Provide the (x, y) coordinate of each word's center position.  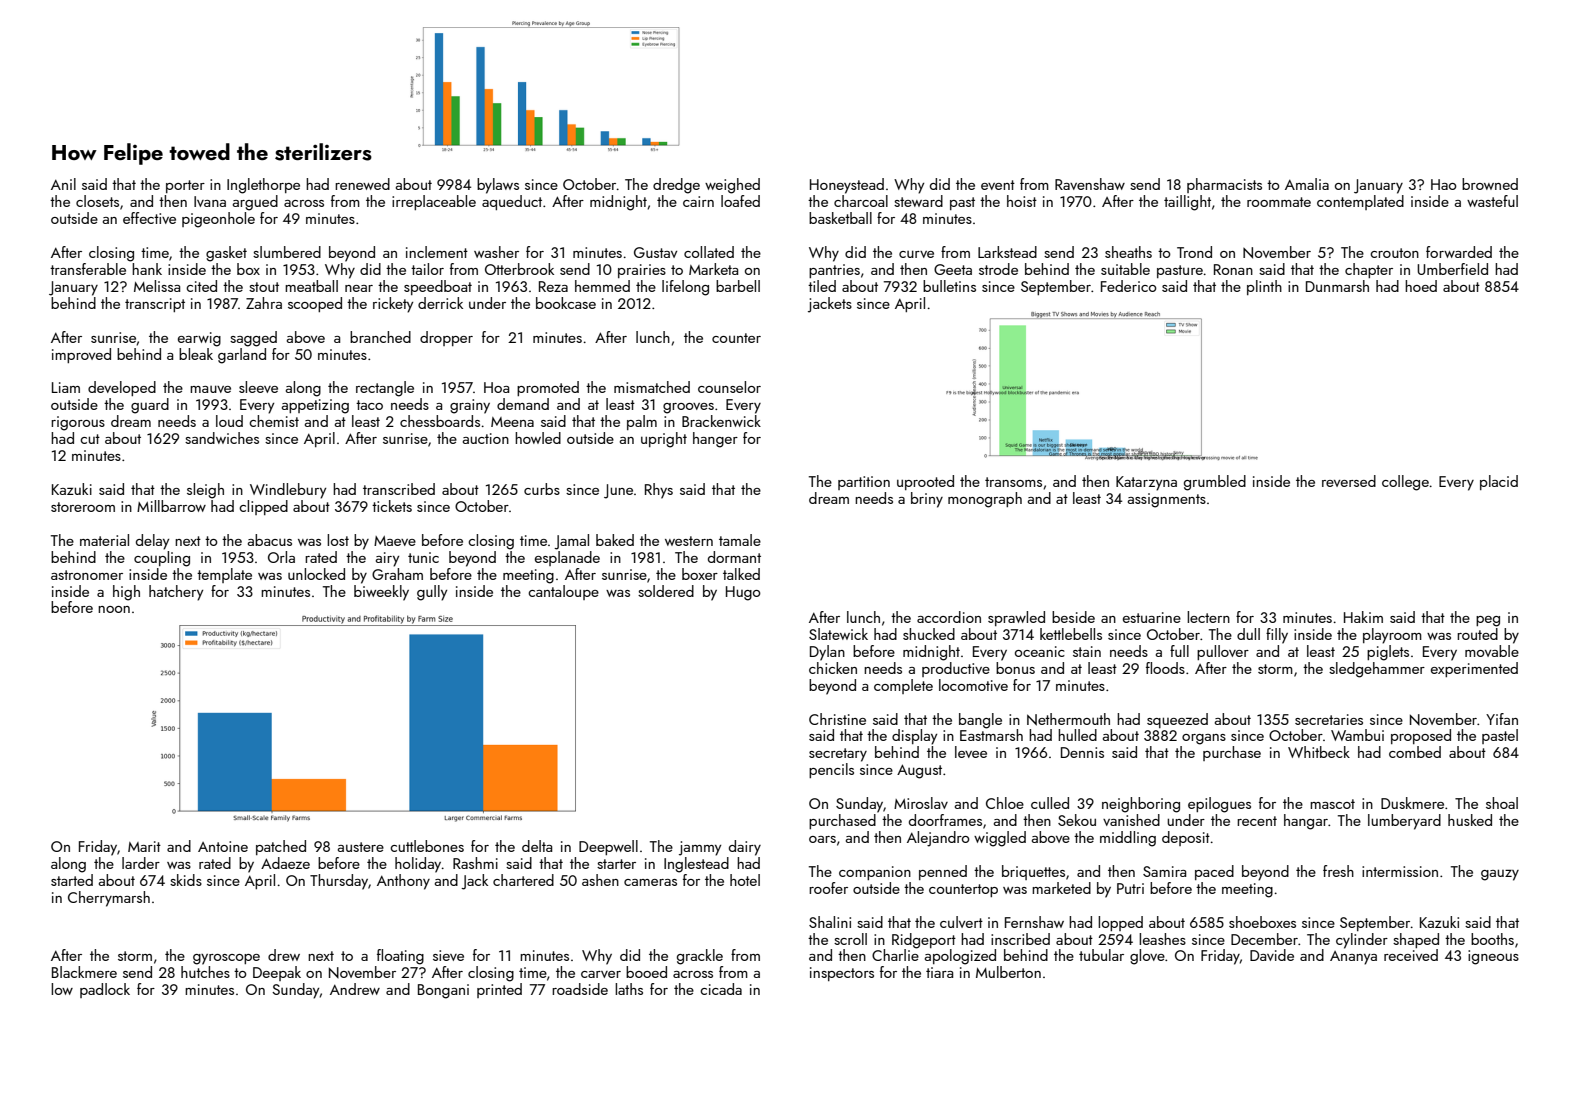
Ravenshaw (1090, 184)
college (1405, 483)
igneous (1493, 957)
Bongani (443, 991)
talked (741, 574)
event (998, 185)
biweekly (381, 593)
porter (185, 186)
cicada (721, 989)
